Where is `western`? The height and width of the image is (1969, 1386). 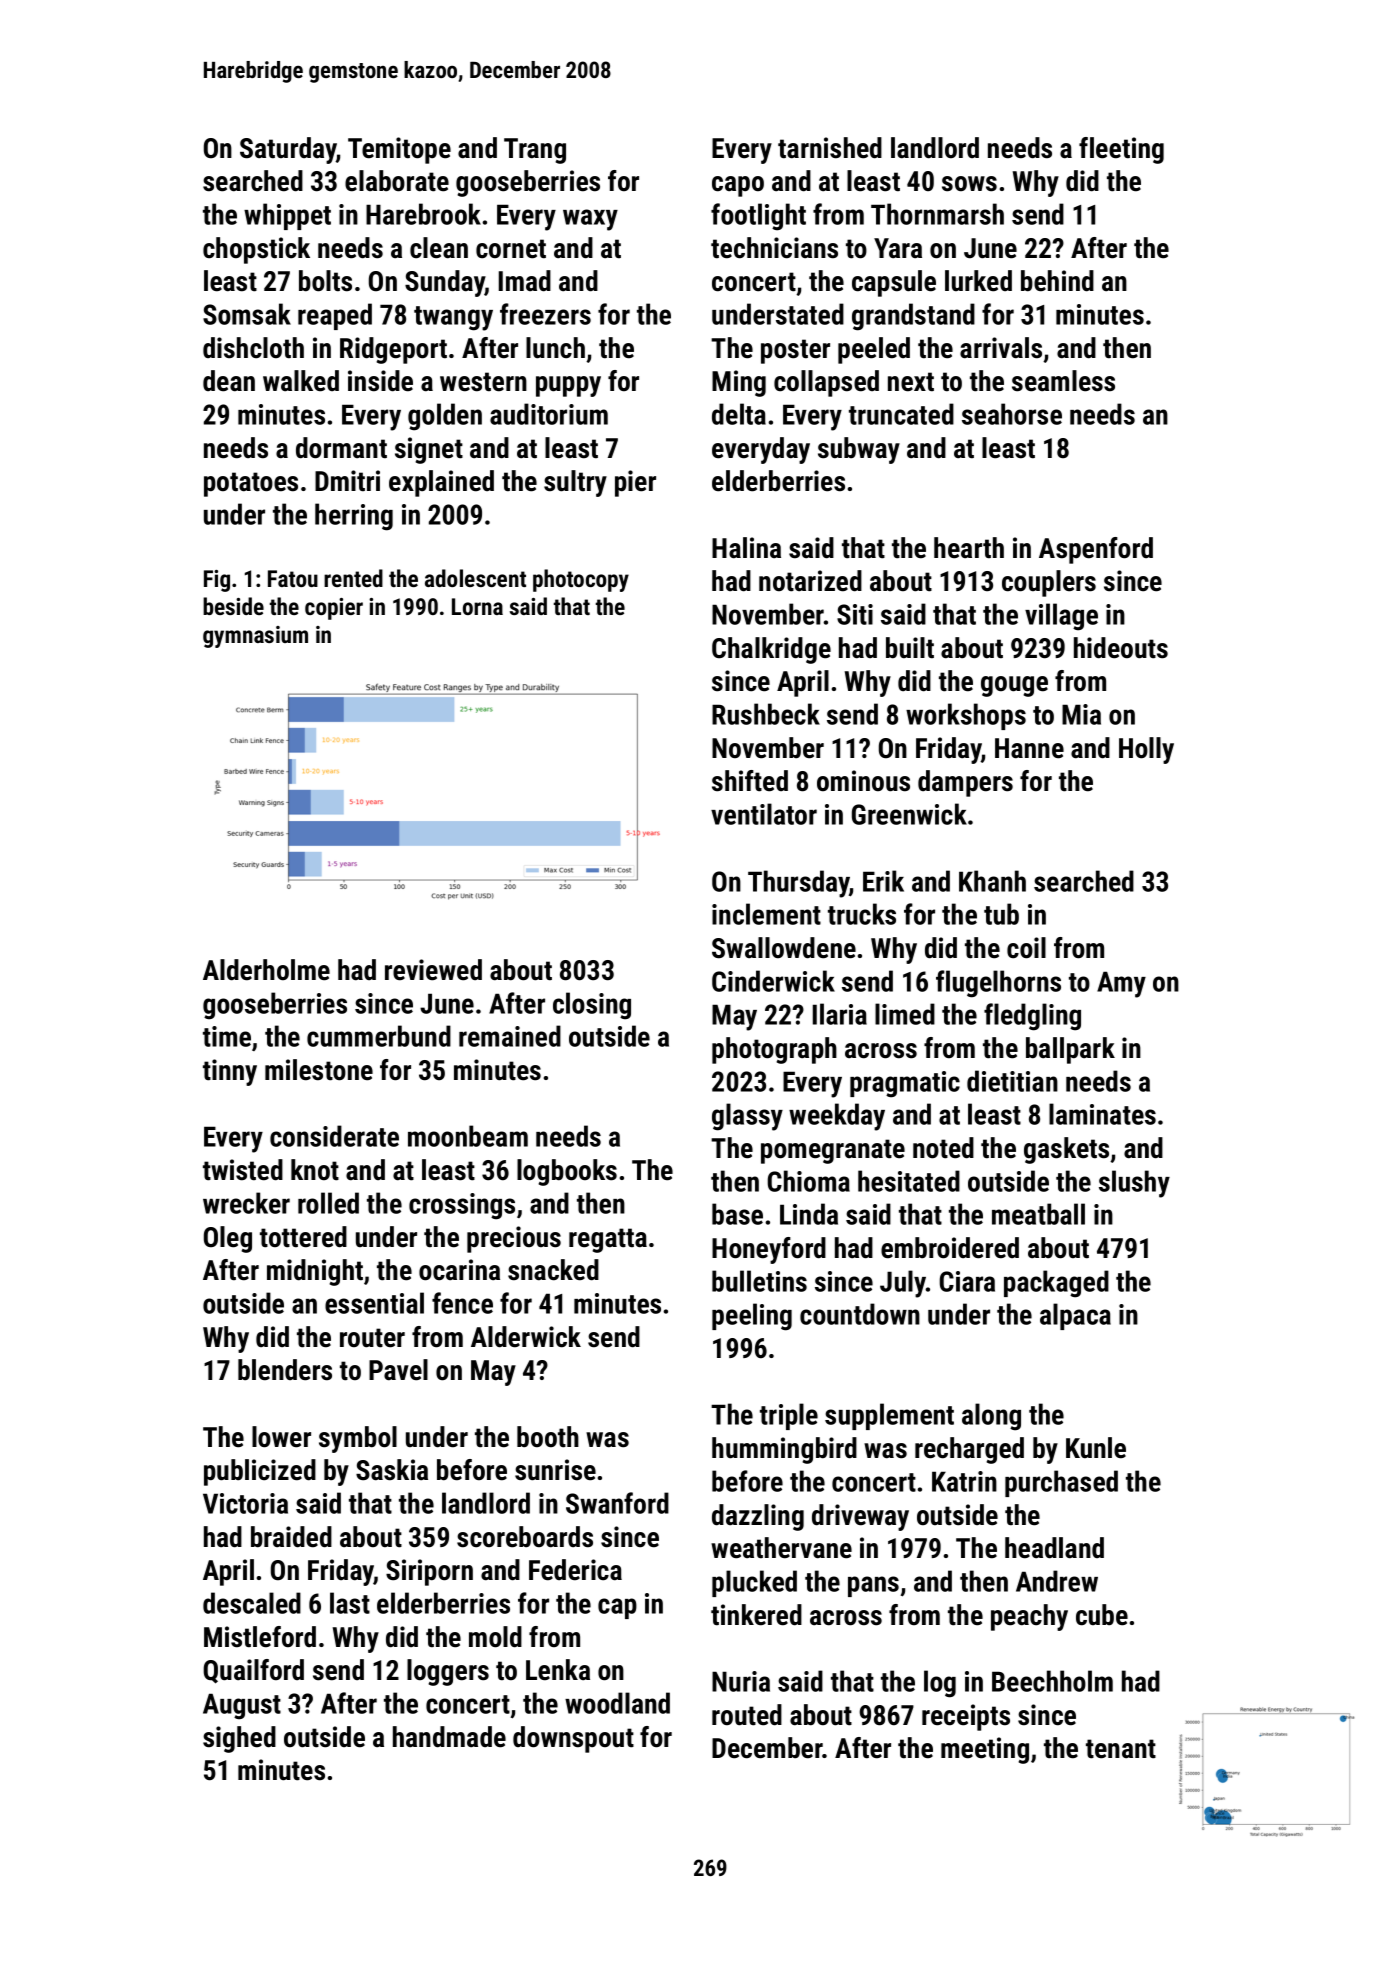 western is located at coordinates (483, 382).
